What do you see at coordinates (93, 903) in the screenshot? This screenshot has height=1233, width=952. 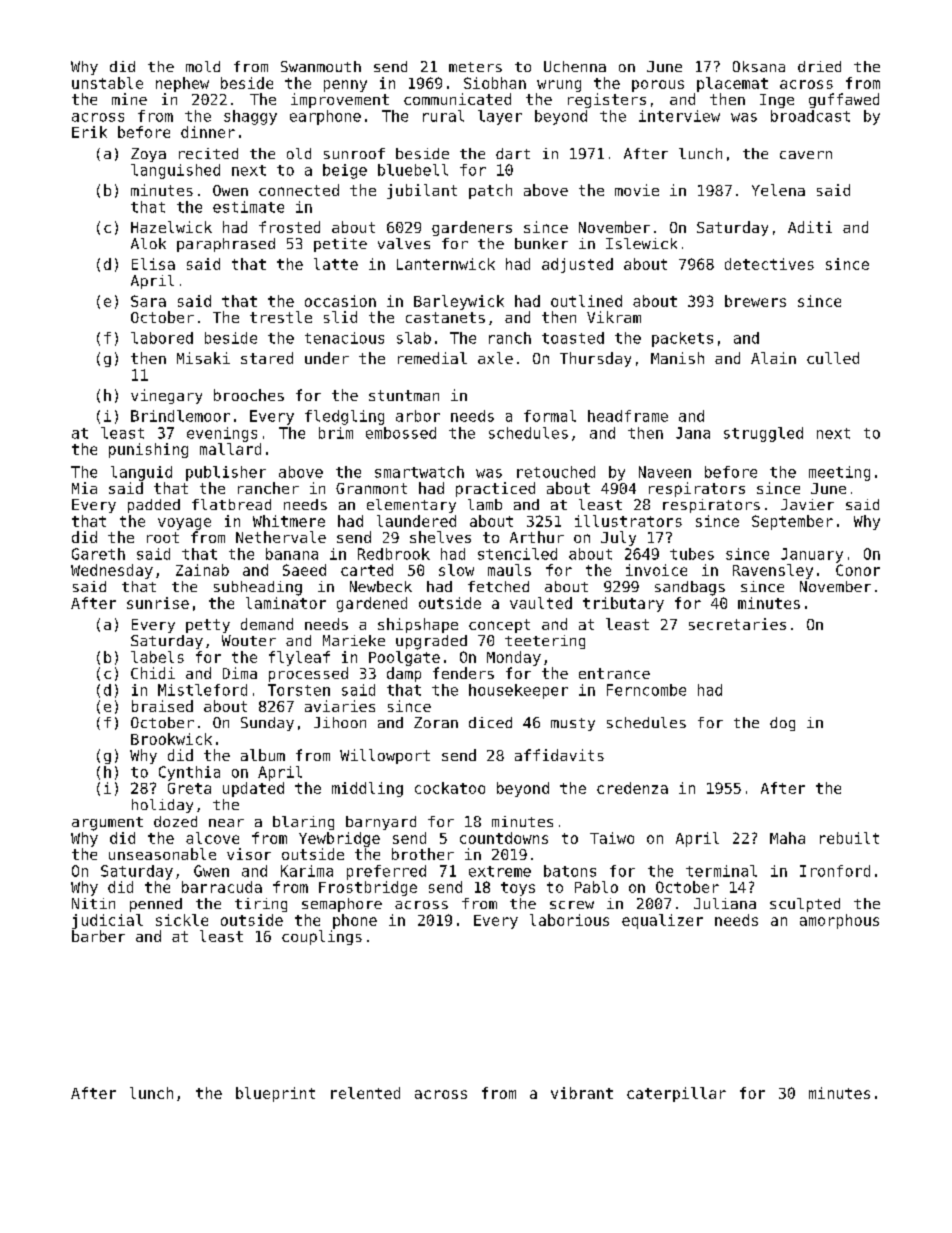 I see `Nitin` at bounding box center [93, 903].
